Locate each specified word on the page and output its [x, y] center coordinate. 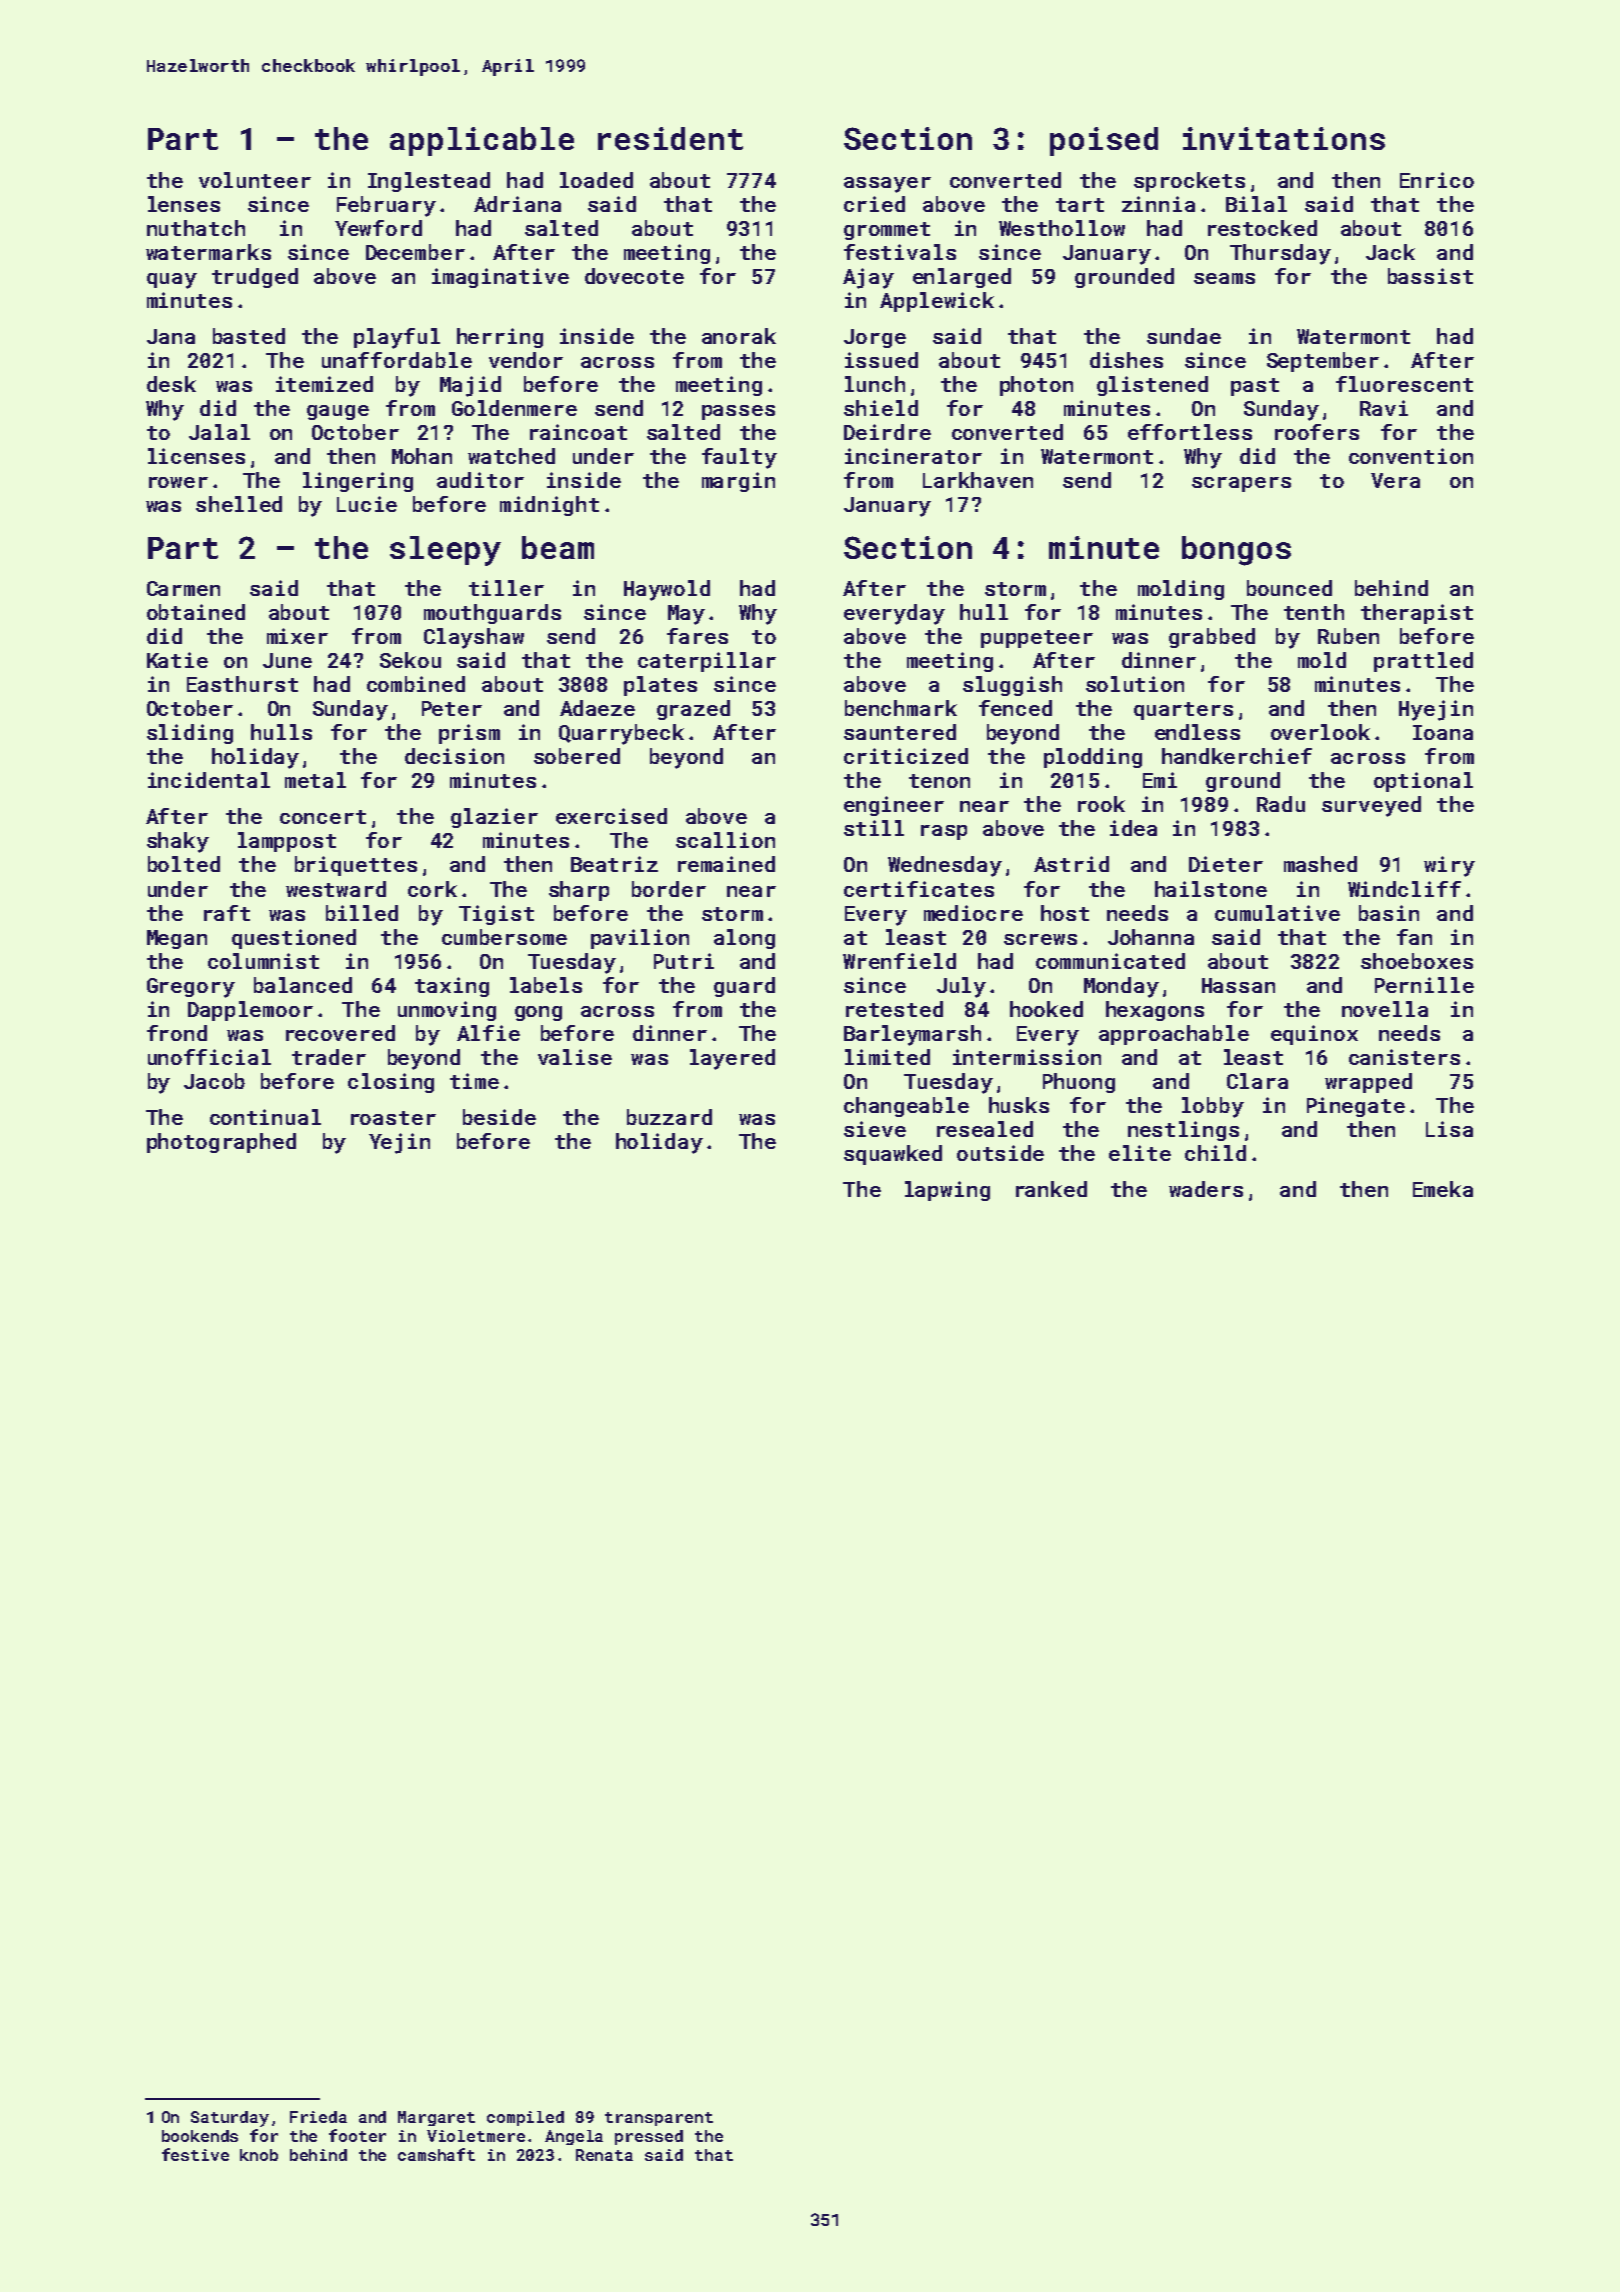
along [744, 939]
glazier [494, 818]
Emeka [1443, 1189]
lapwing [947, 1191]
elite [1140, 1153]
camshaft [436, 2154]
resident [670, 138]
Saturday [230, 2119]
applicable [482, 141]
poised [1104, 141]
